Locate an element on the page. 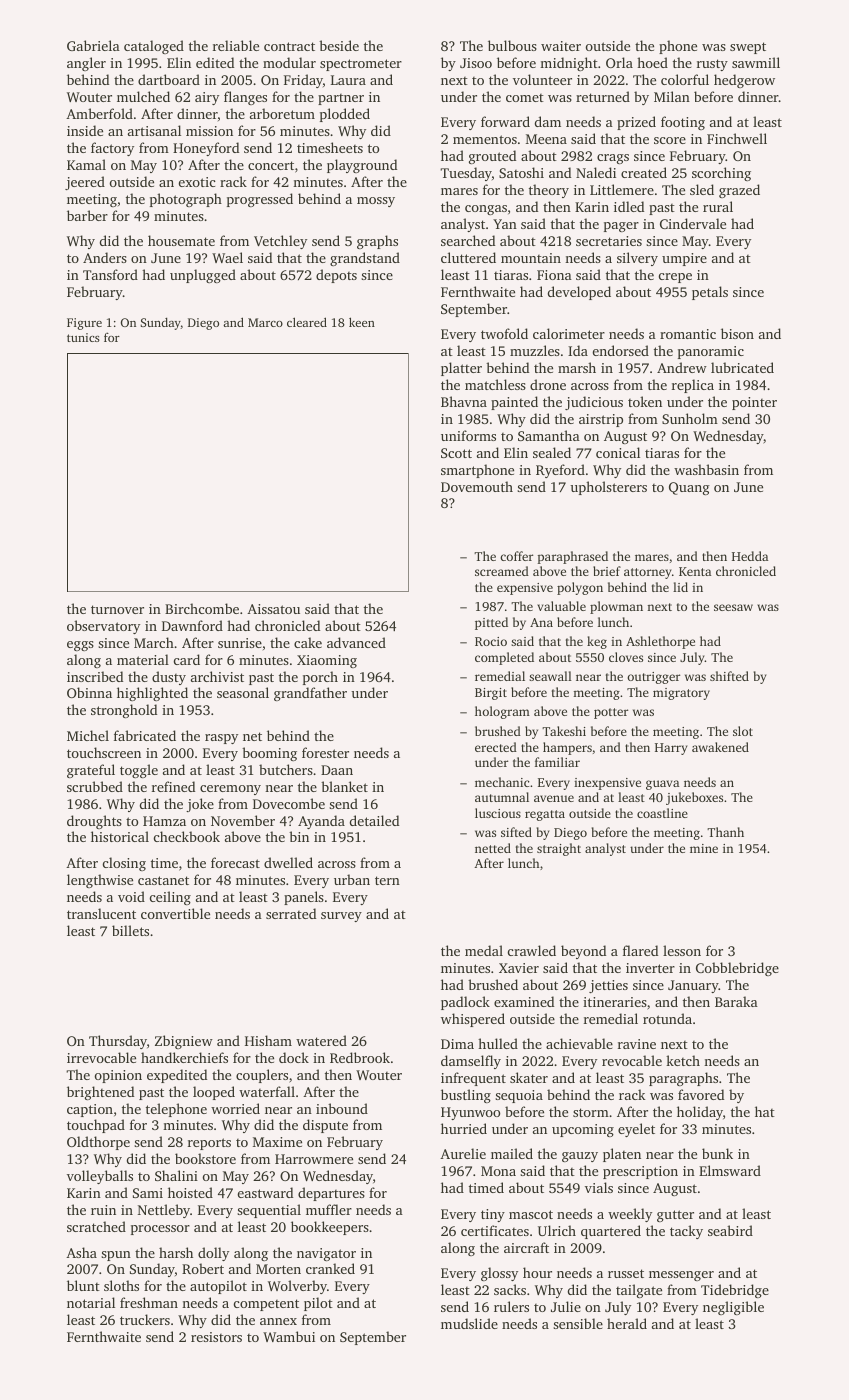 Image resolution: width=849 pixels, height=1400 pixels. caption is located at coordinates (90, 1110).
